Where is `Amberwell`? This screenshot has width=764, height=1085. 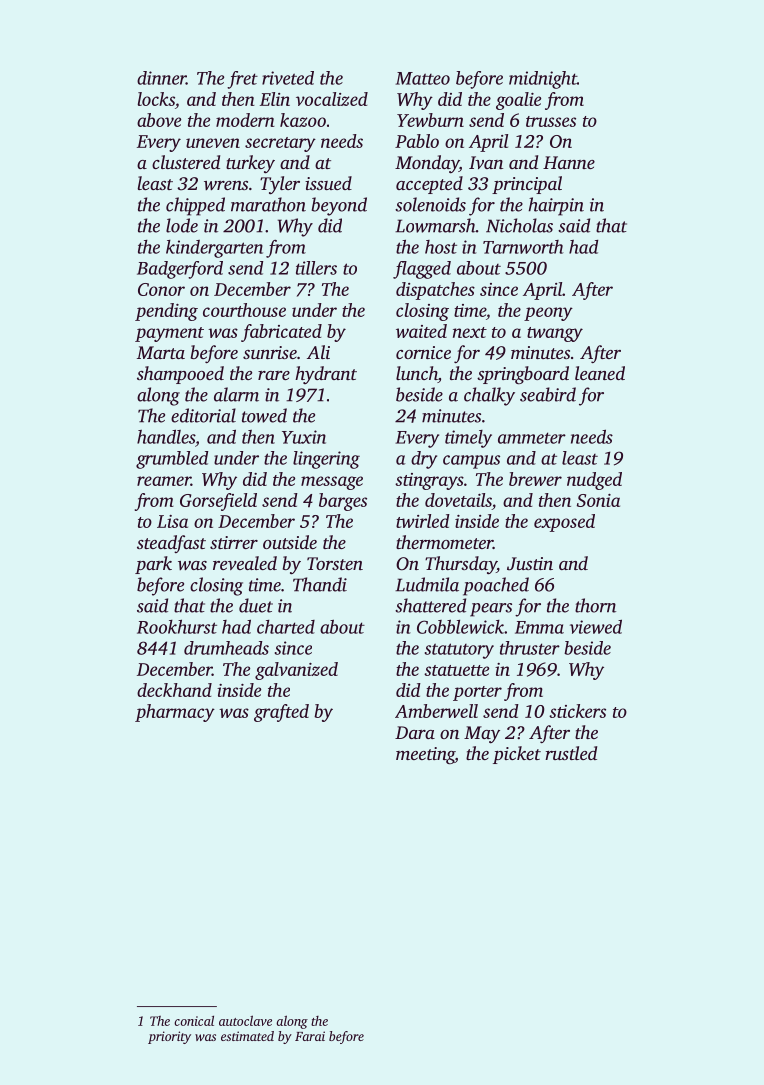
Amberwell is located at coordinates (436, 711).
